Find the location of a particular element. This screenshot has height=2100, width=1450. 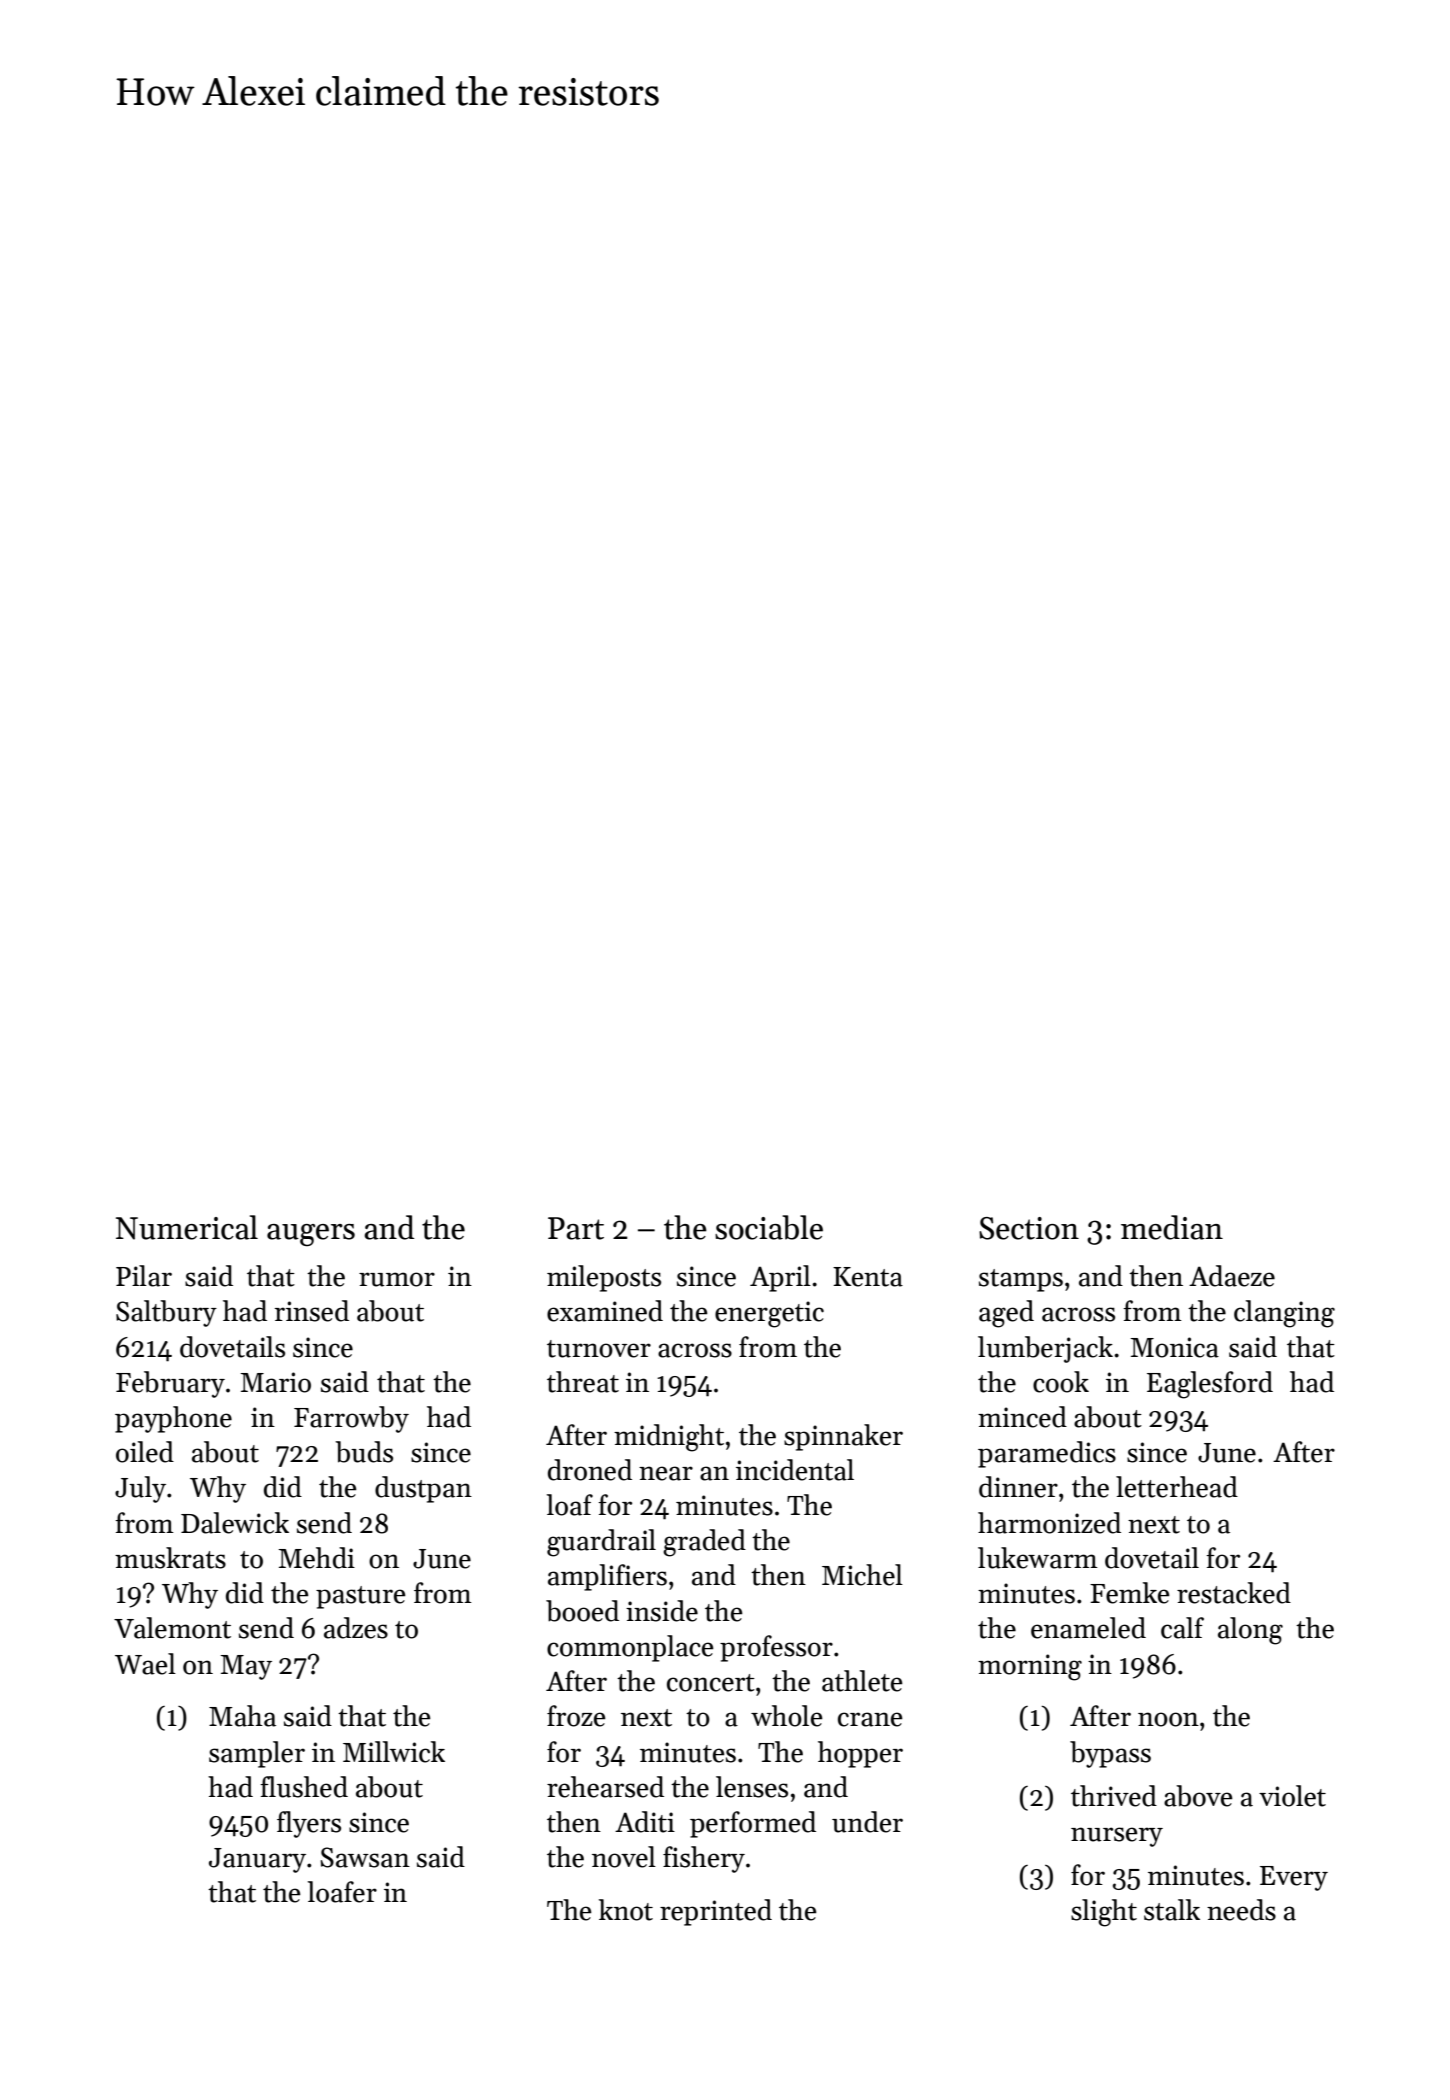

Eaglesford is located at coordinates (1210, 1385).
